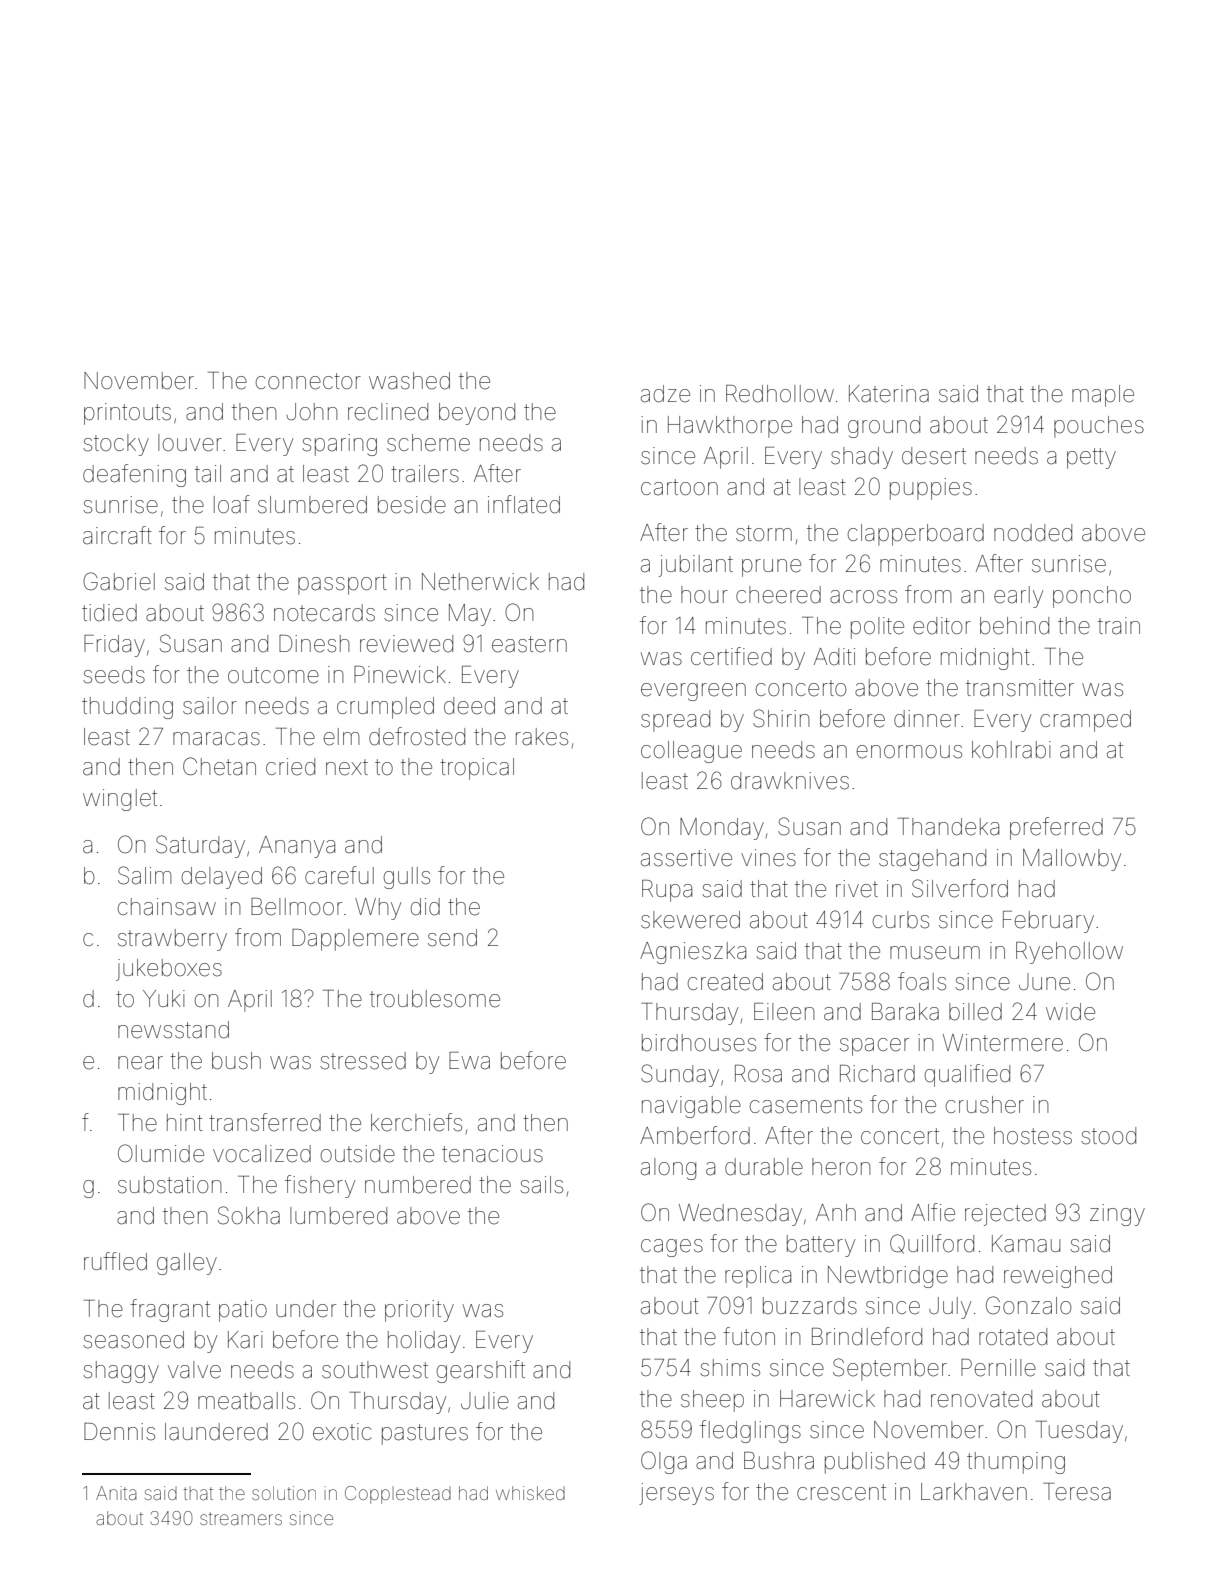  Describe the element at coordinates (676, 1494) in the screenshot. I see `jerseys` at that location.
